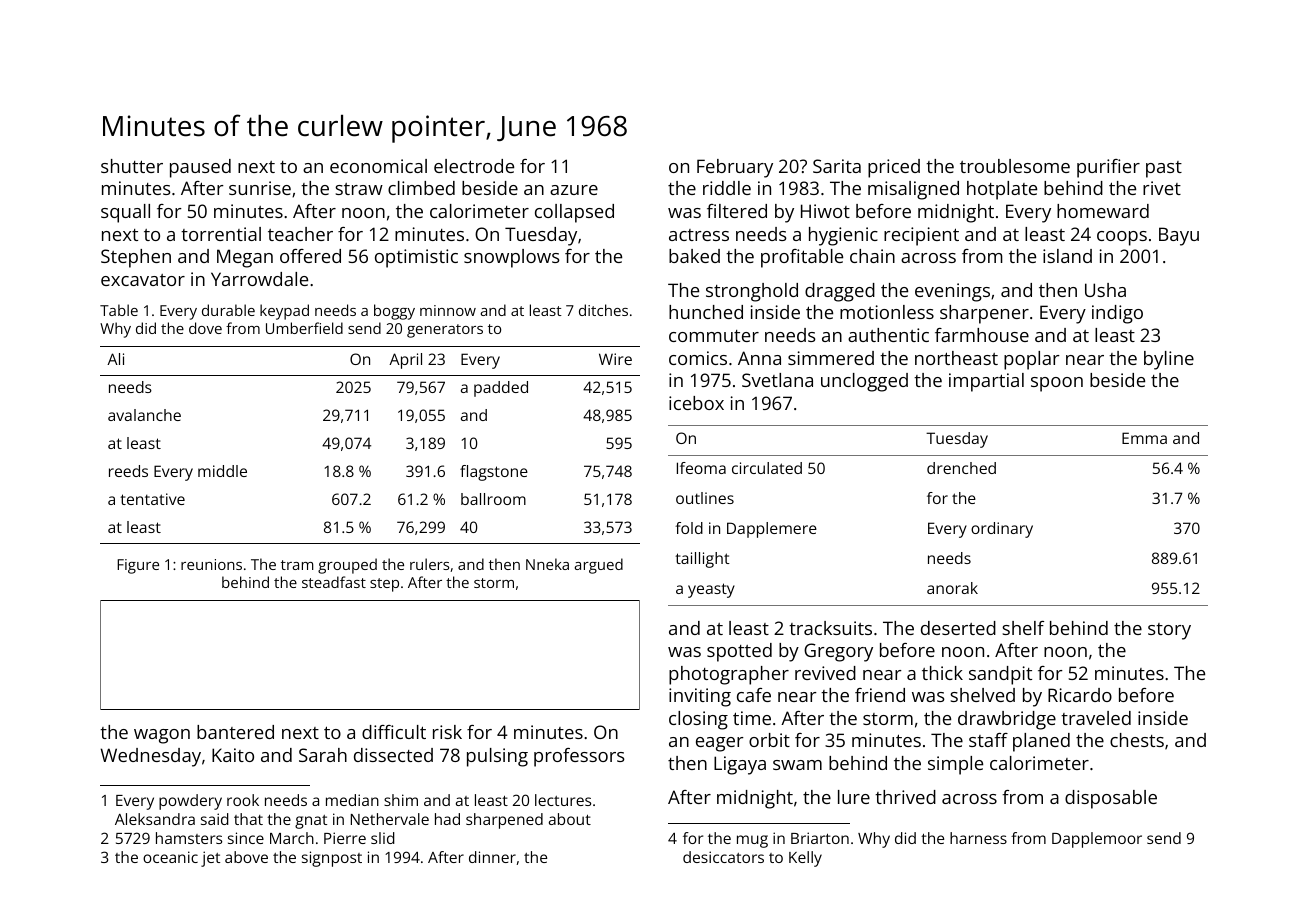 The image size is (1308, 924). Describe the element at coordinates (205, 328) in the page. I see `dove` at that location.
